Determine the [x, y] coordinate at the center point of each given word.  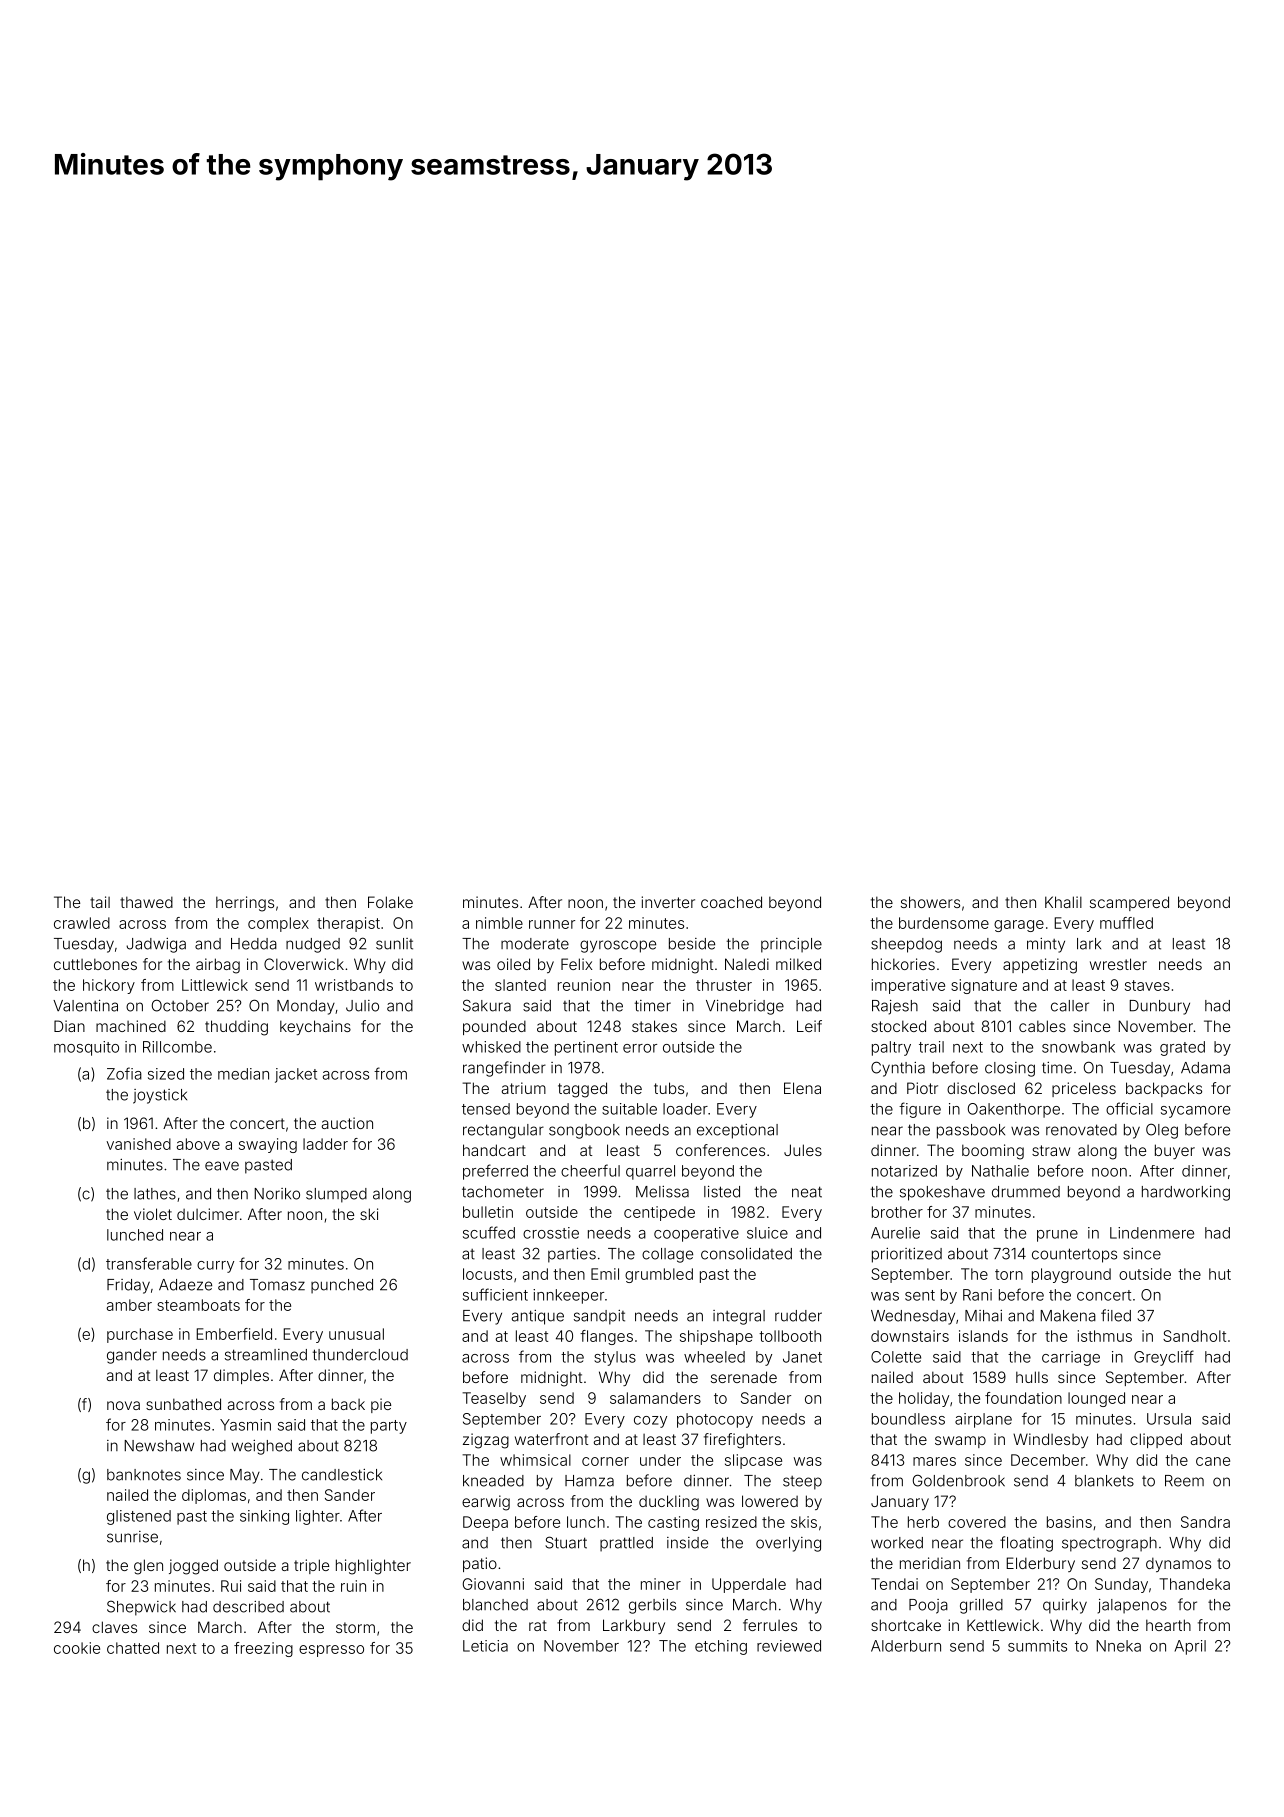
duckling [669, 1503]
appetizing [1040, 966]
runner [552, 924]
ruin [353, 1586]
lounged [1096, 1399]
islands [983, 1336]
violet [153, 1214]
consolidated [746, 1254]
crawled [82, 923]
